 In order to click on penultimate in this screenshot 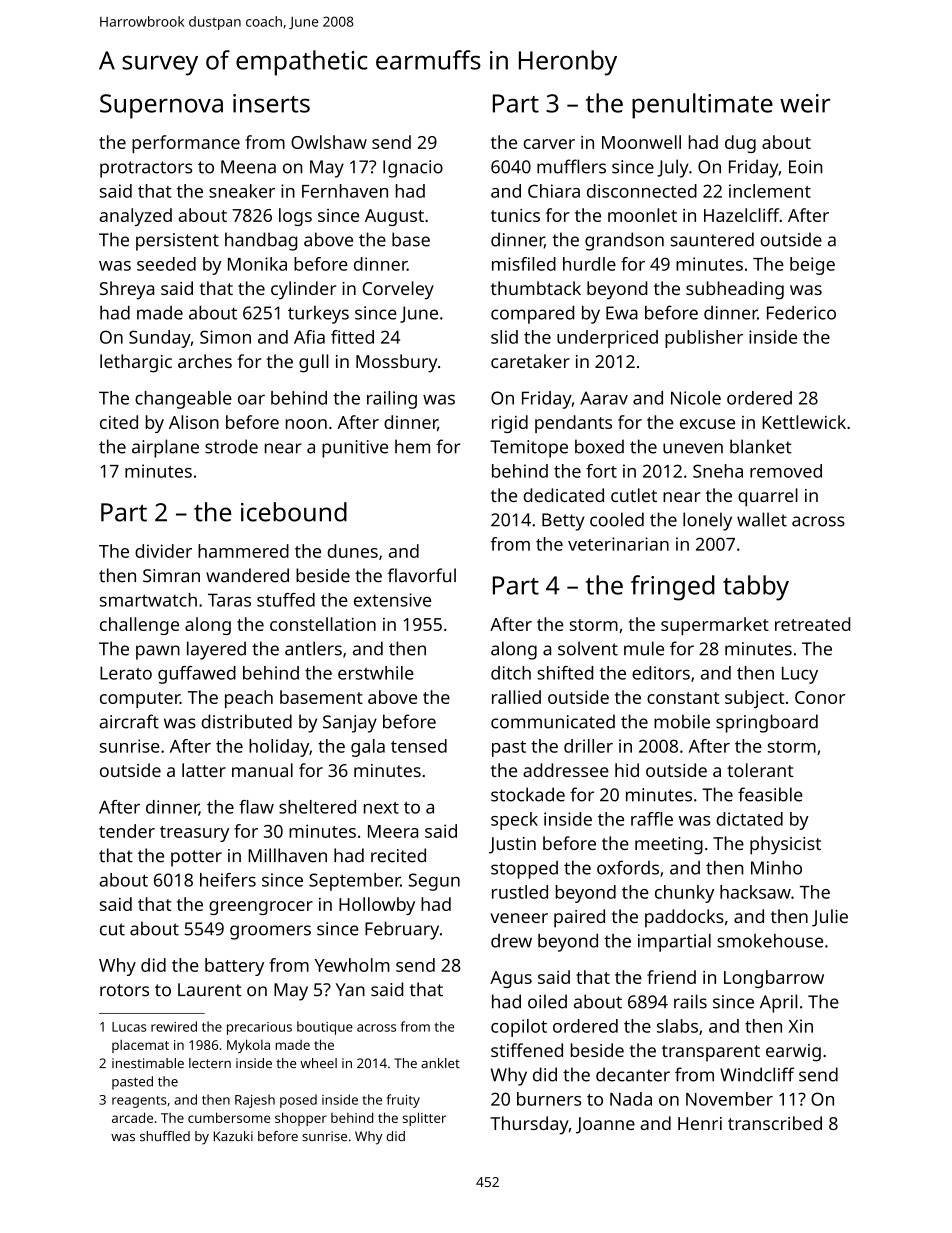, I will do `click(702, 106)`.
